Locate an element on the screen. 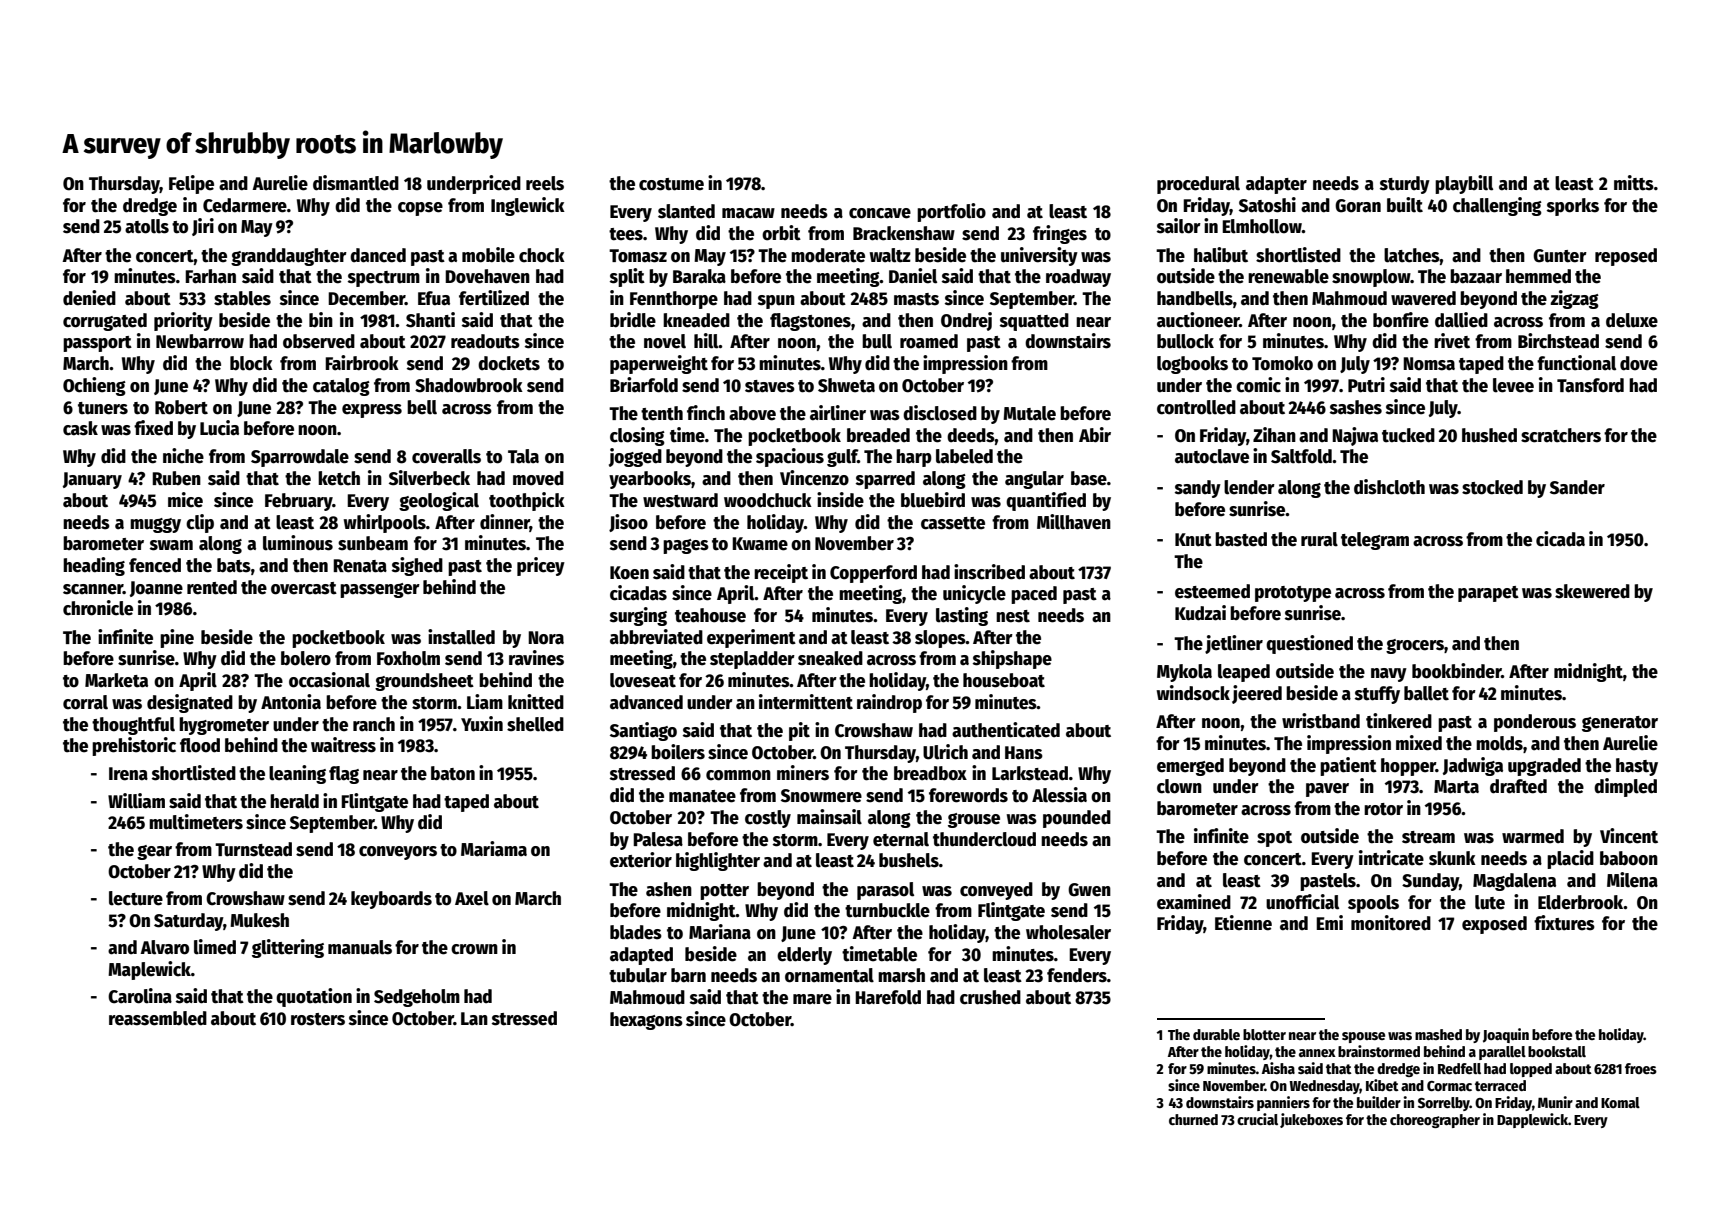 The height and width of the screenshot is (1217, 1721). reassembled is located at coordinates (158, 1018).
